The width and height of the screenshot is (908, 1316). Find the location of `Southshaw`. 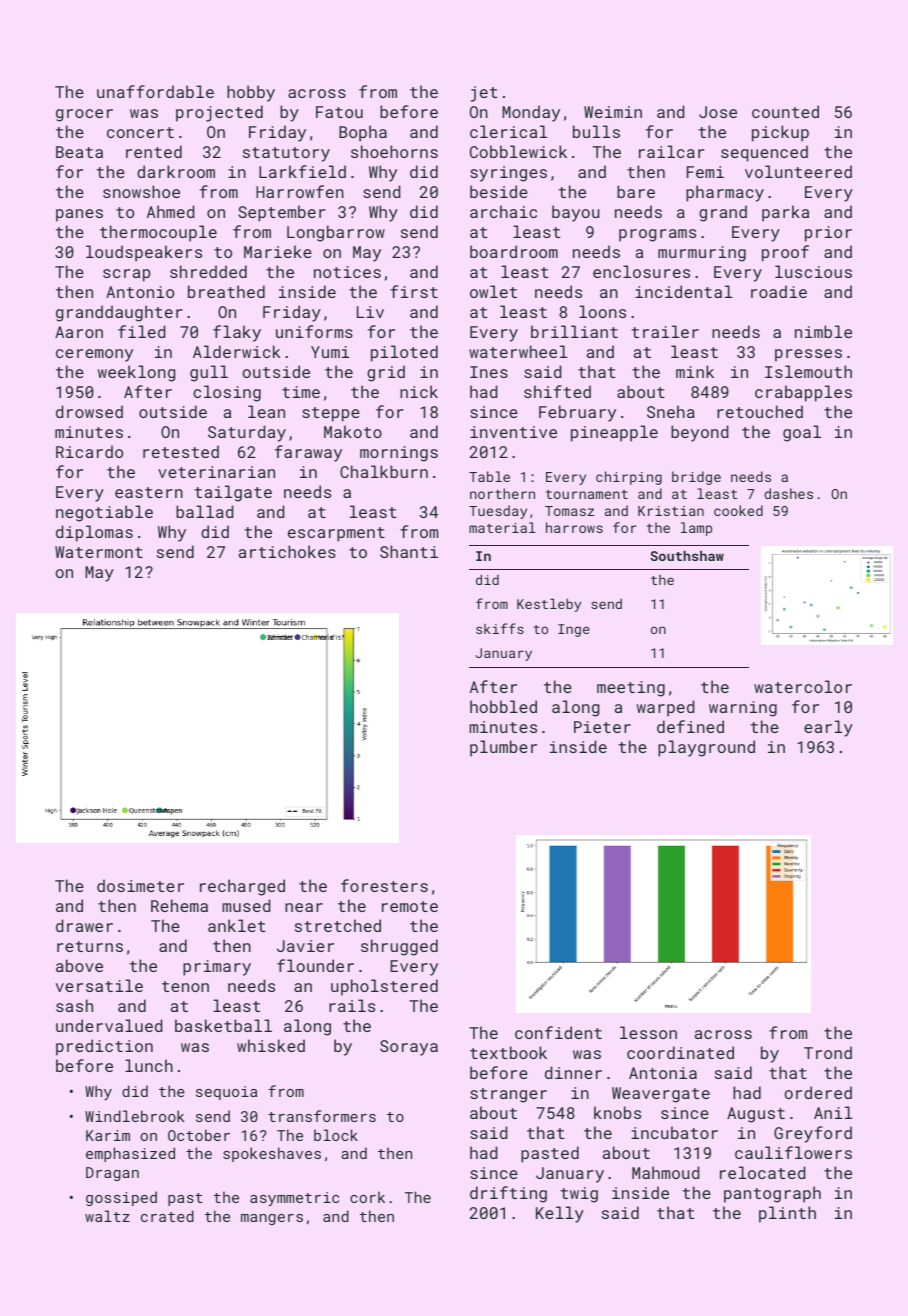

Southshaw is located at coordinates (687, 555).
